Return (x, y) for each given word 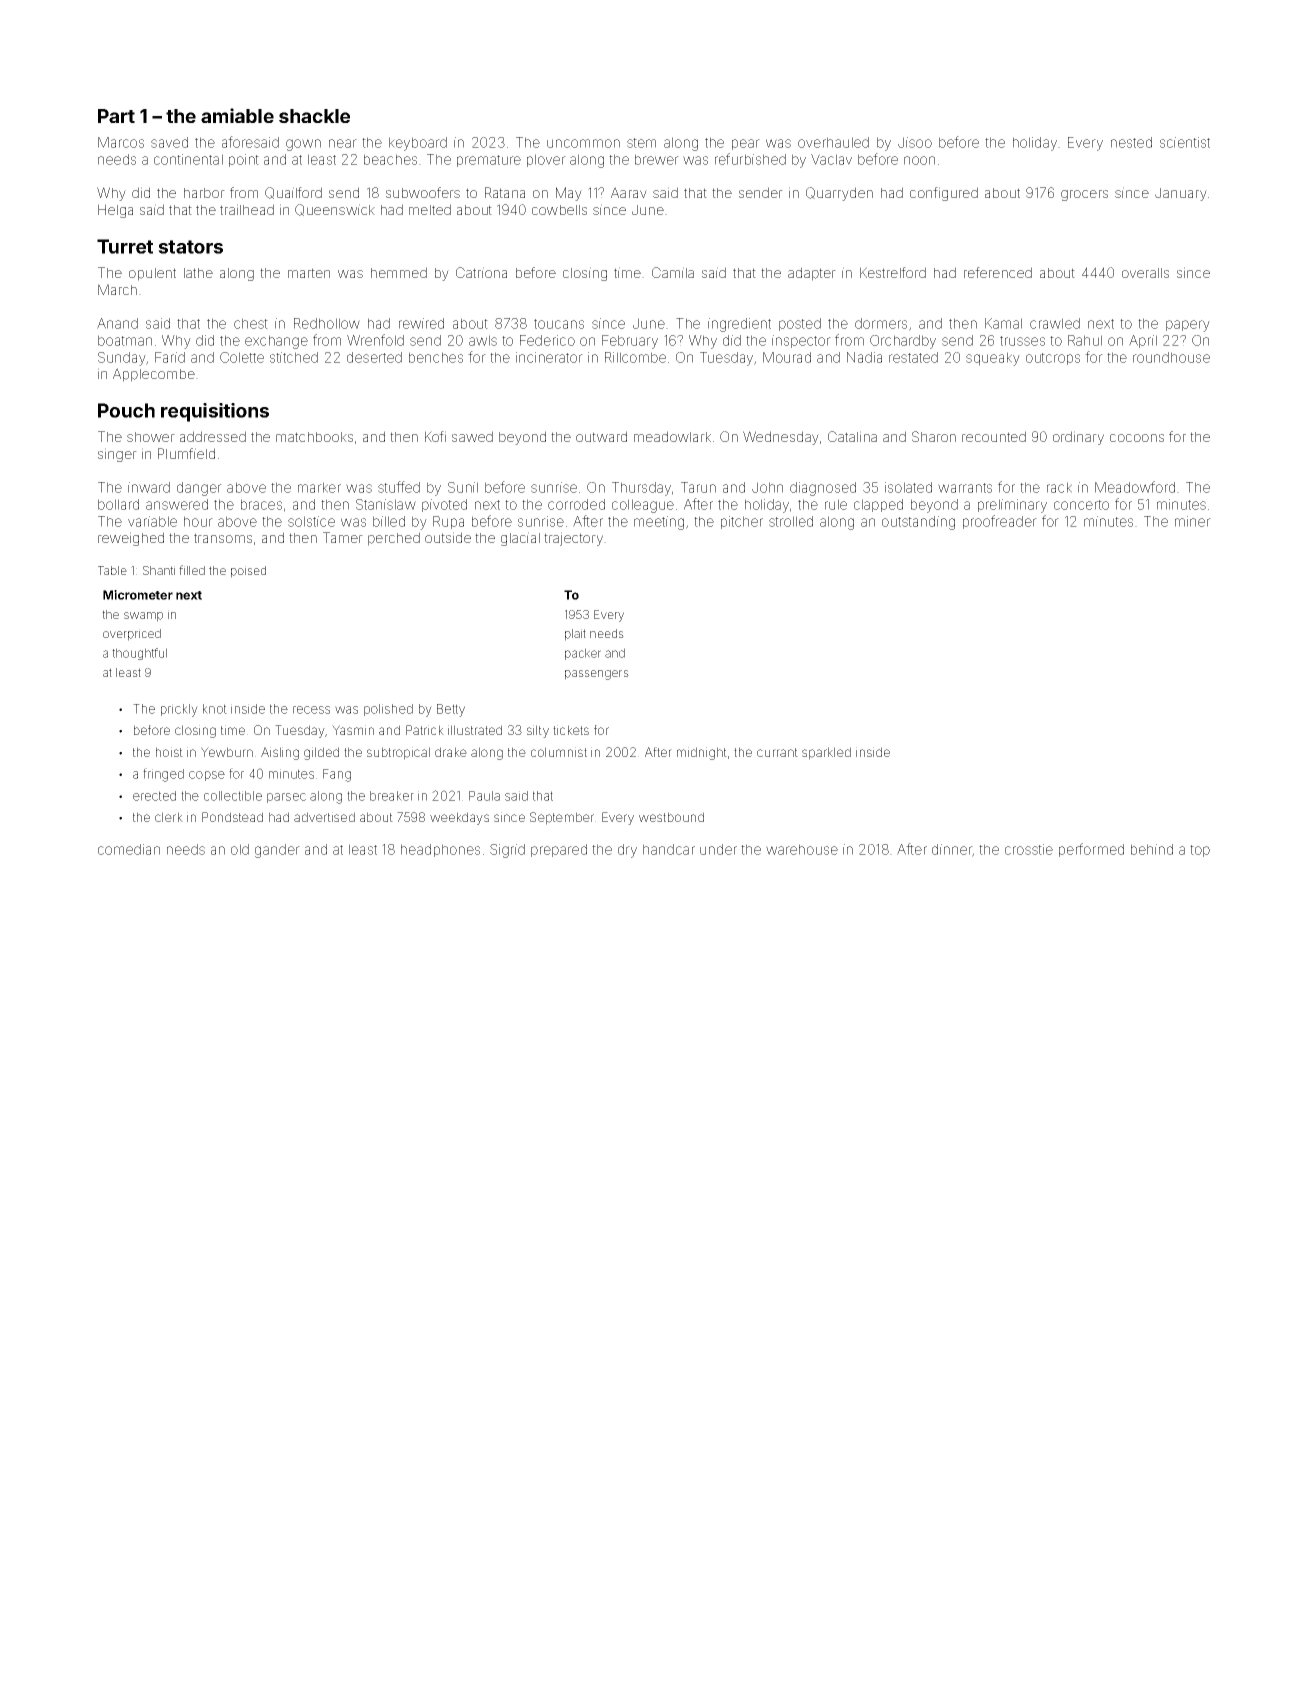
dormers (881, 323)
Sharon (934, 436)
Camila (673, 272)
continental (188, 159)
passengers (597, 675)
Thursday (641, 489)
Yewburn (227, 752)
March (117, 289)
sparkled (826, 753)
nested (1131, 142)
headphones (440, 850)
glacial (520, 539)
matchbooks (314, 437)
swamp (143, 617)
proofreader (1000, 522)
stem (641, 143)
